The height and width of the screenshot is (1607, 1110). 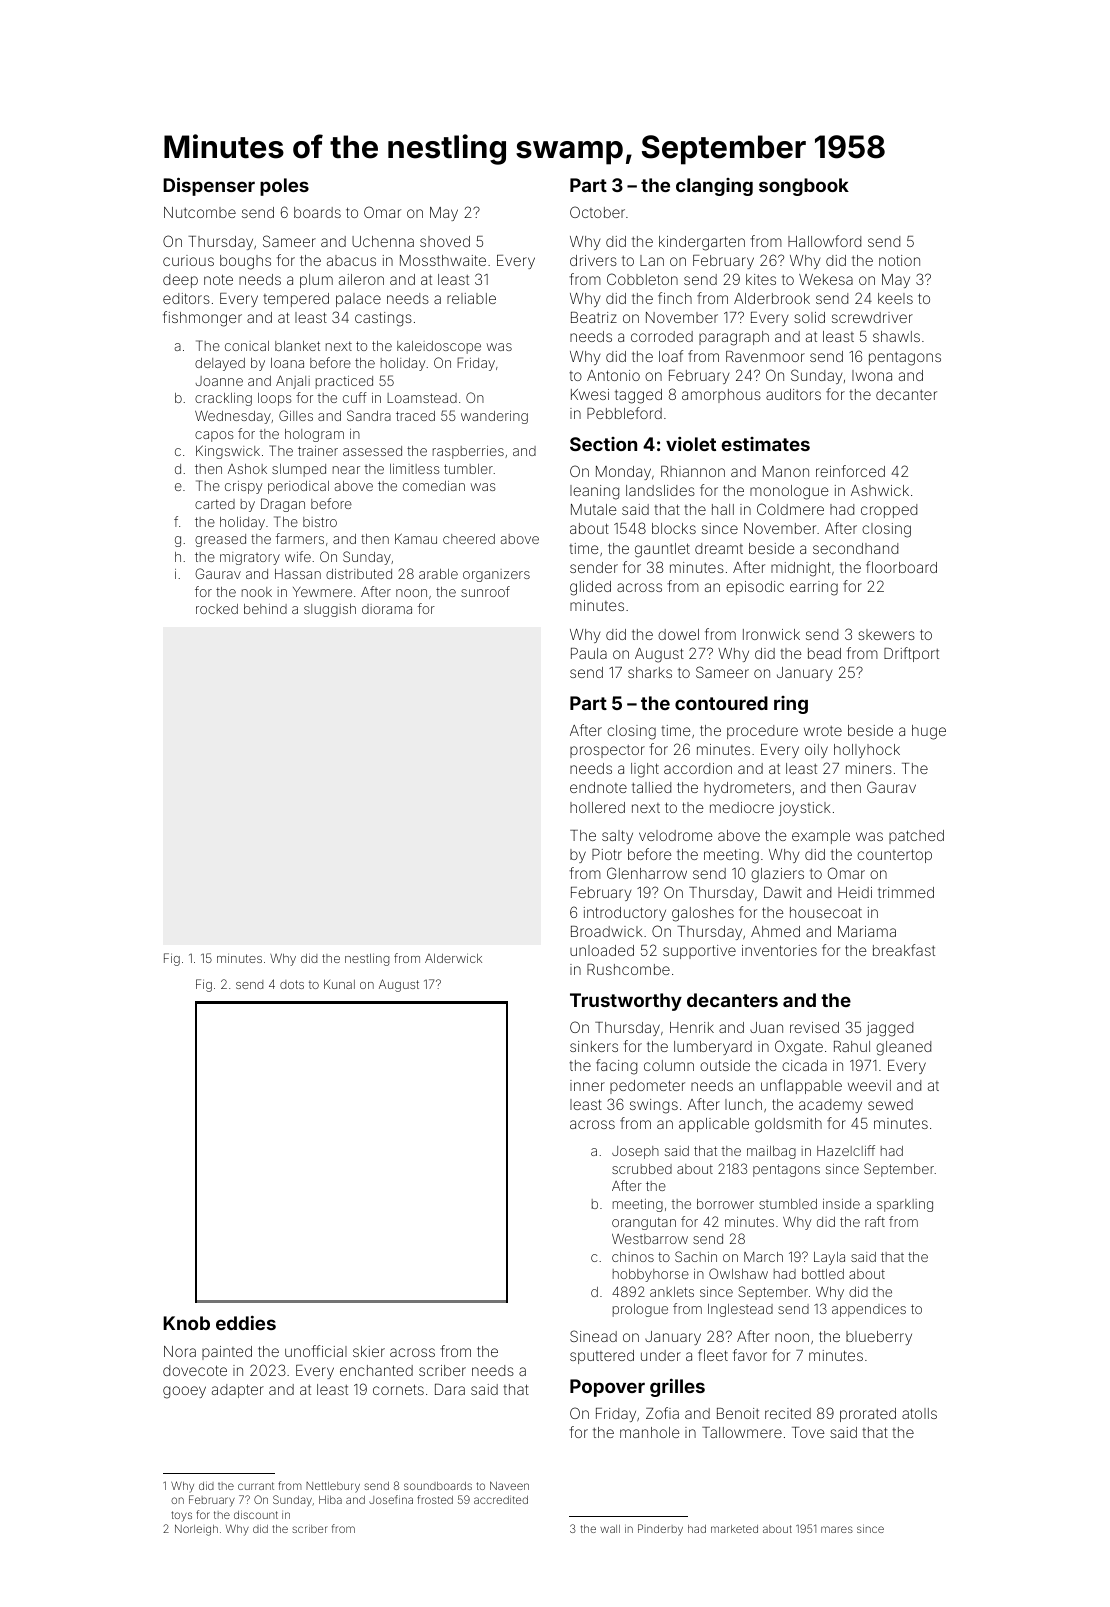 What do you see at coordinates (672, 1292) in the screenshot?
I see `anklets` at bounding box center [672, 1292].
